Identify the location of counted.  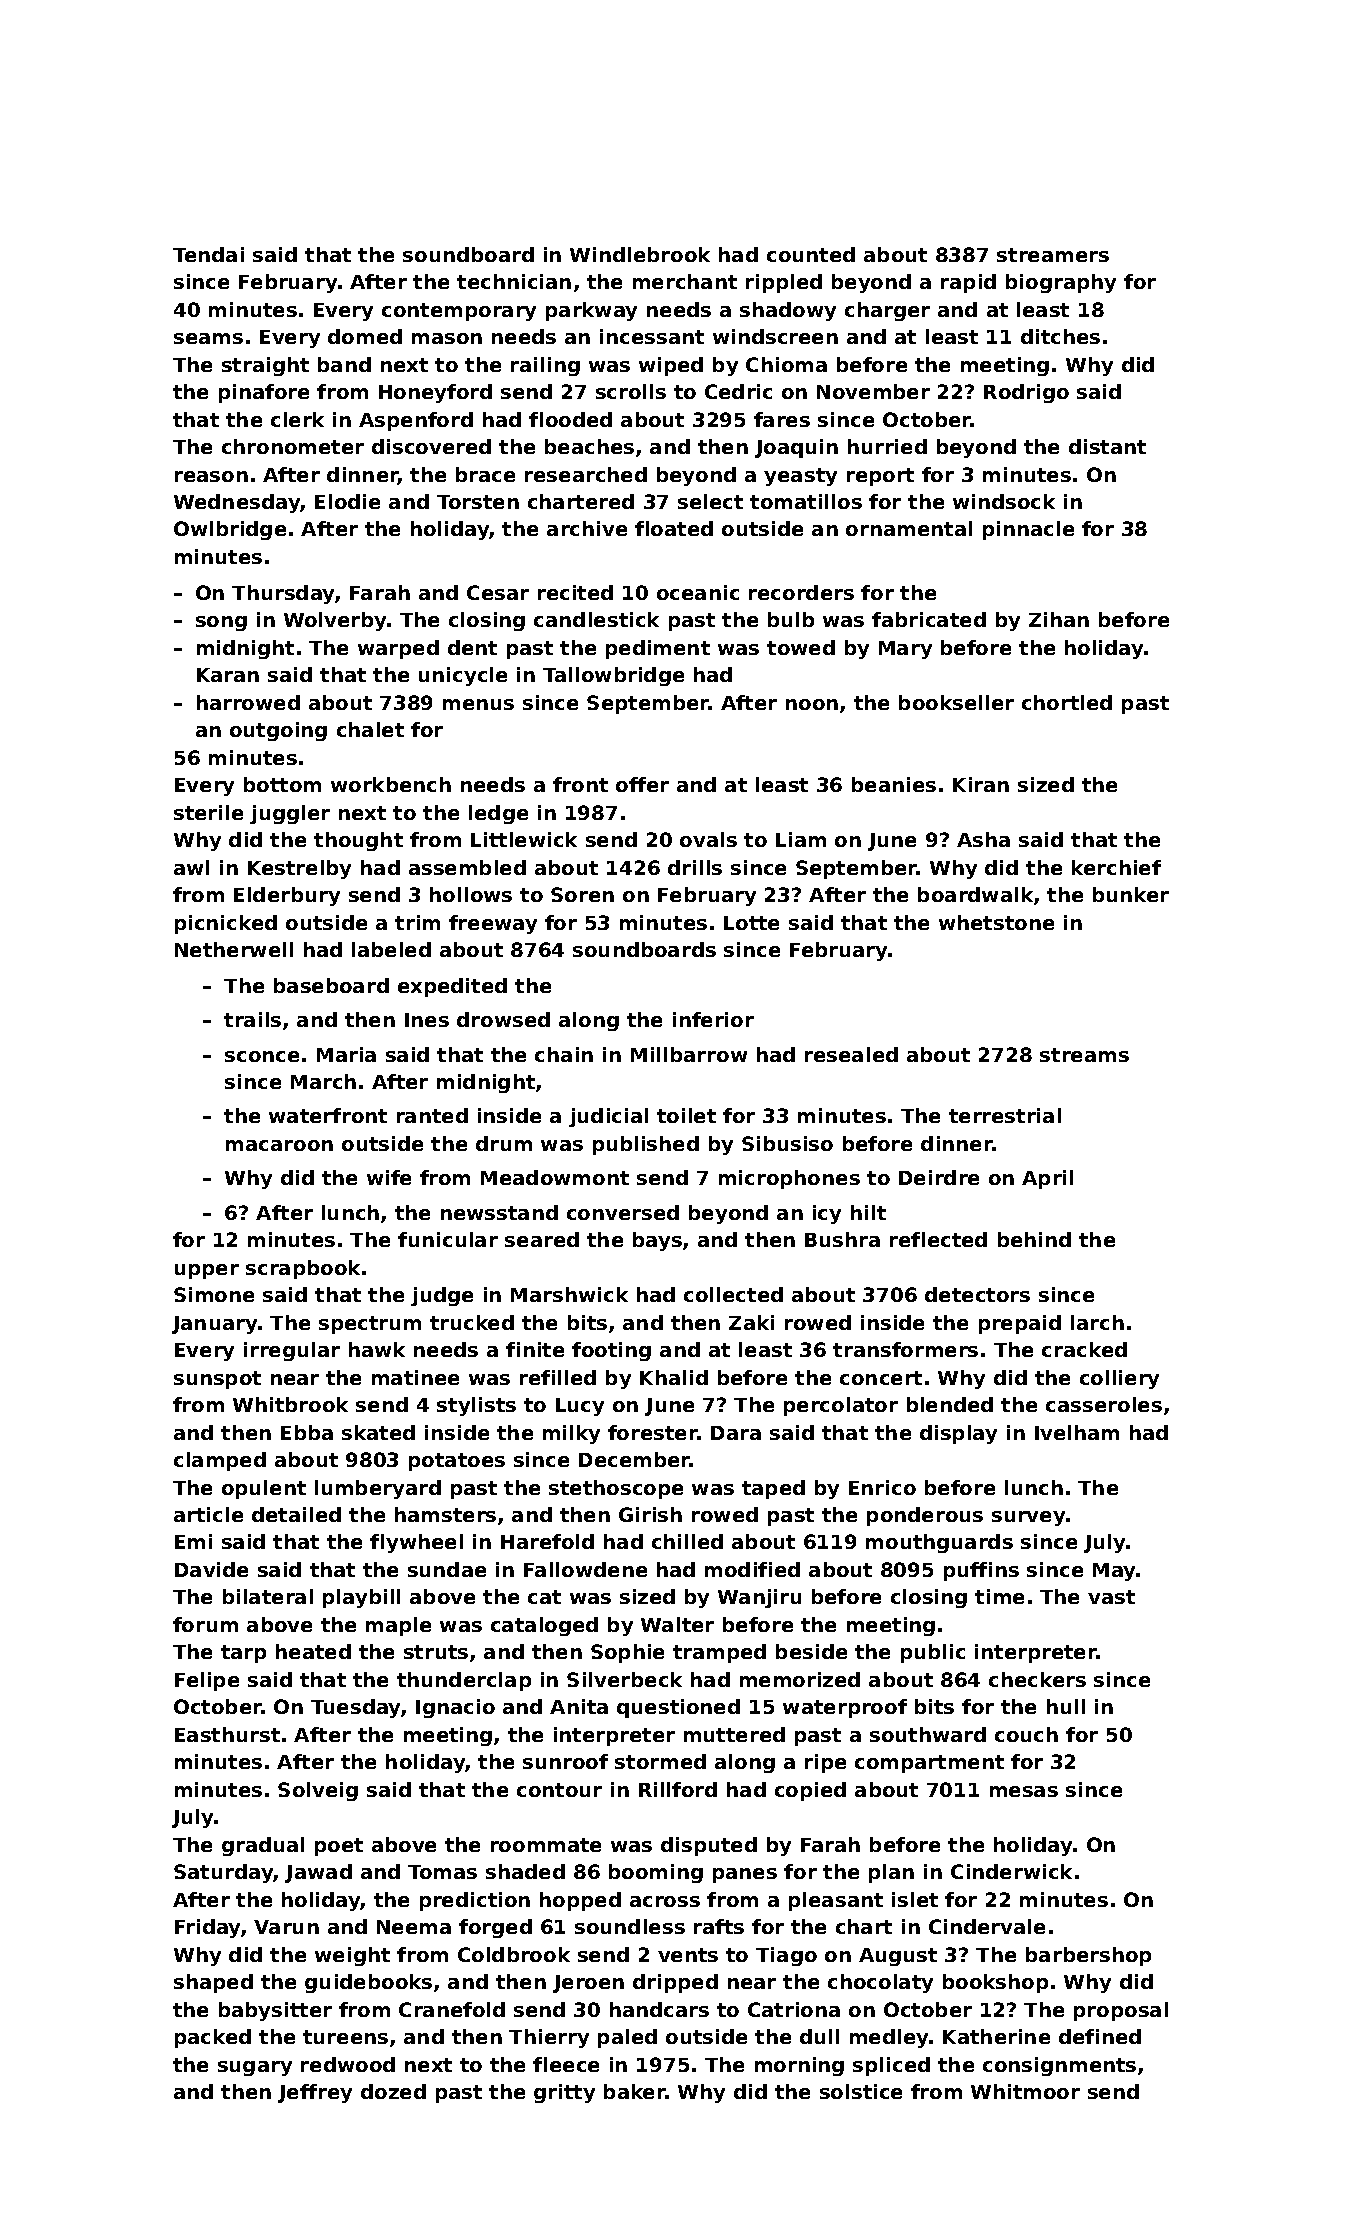
(811, 254).
